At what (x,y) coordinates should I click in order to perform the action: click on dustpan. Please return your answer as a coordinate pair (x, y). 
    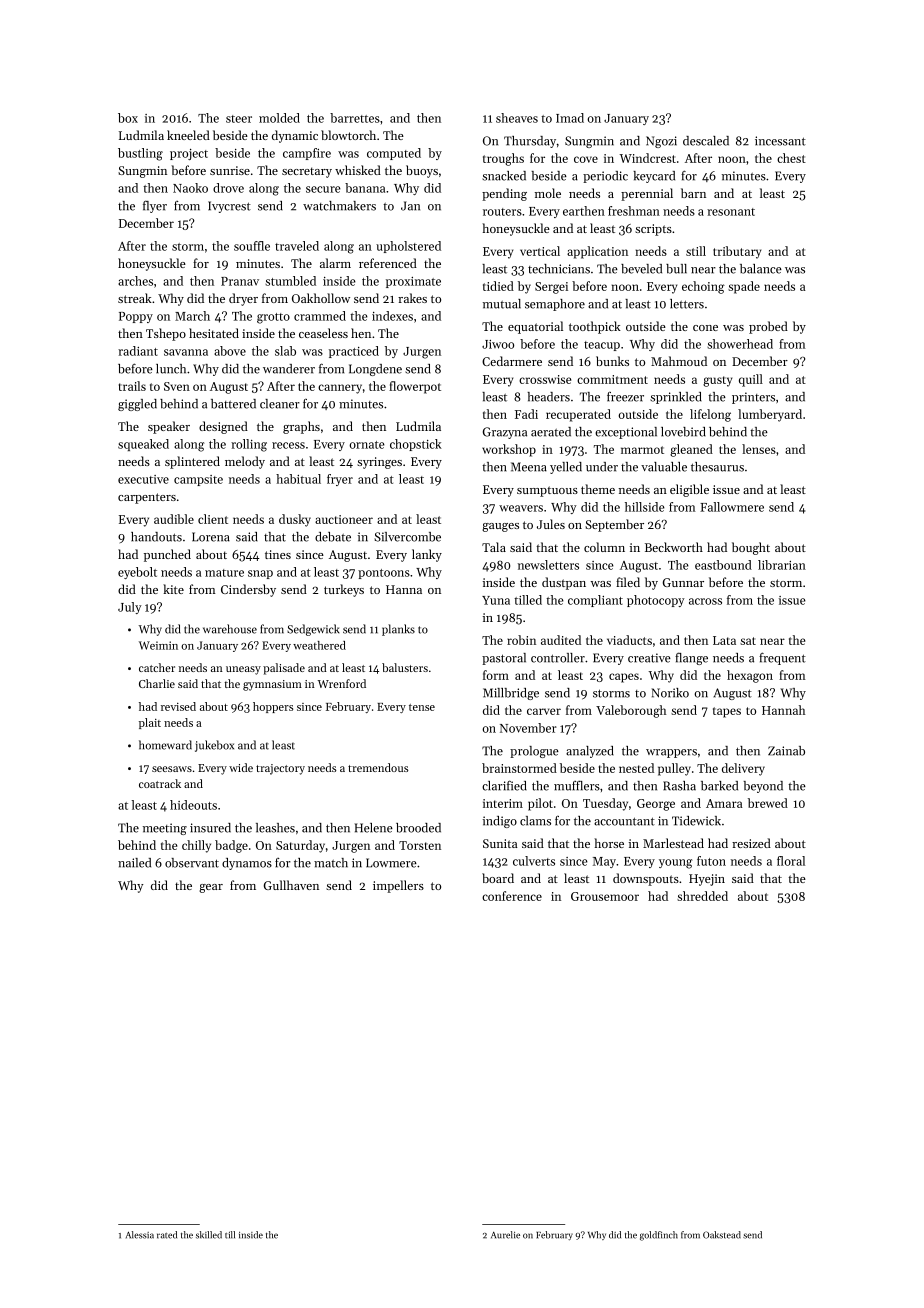
    Looking at the image, I should click on (564, 583).
